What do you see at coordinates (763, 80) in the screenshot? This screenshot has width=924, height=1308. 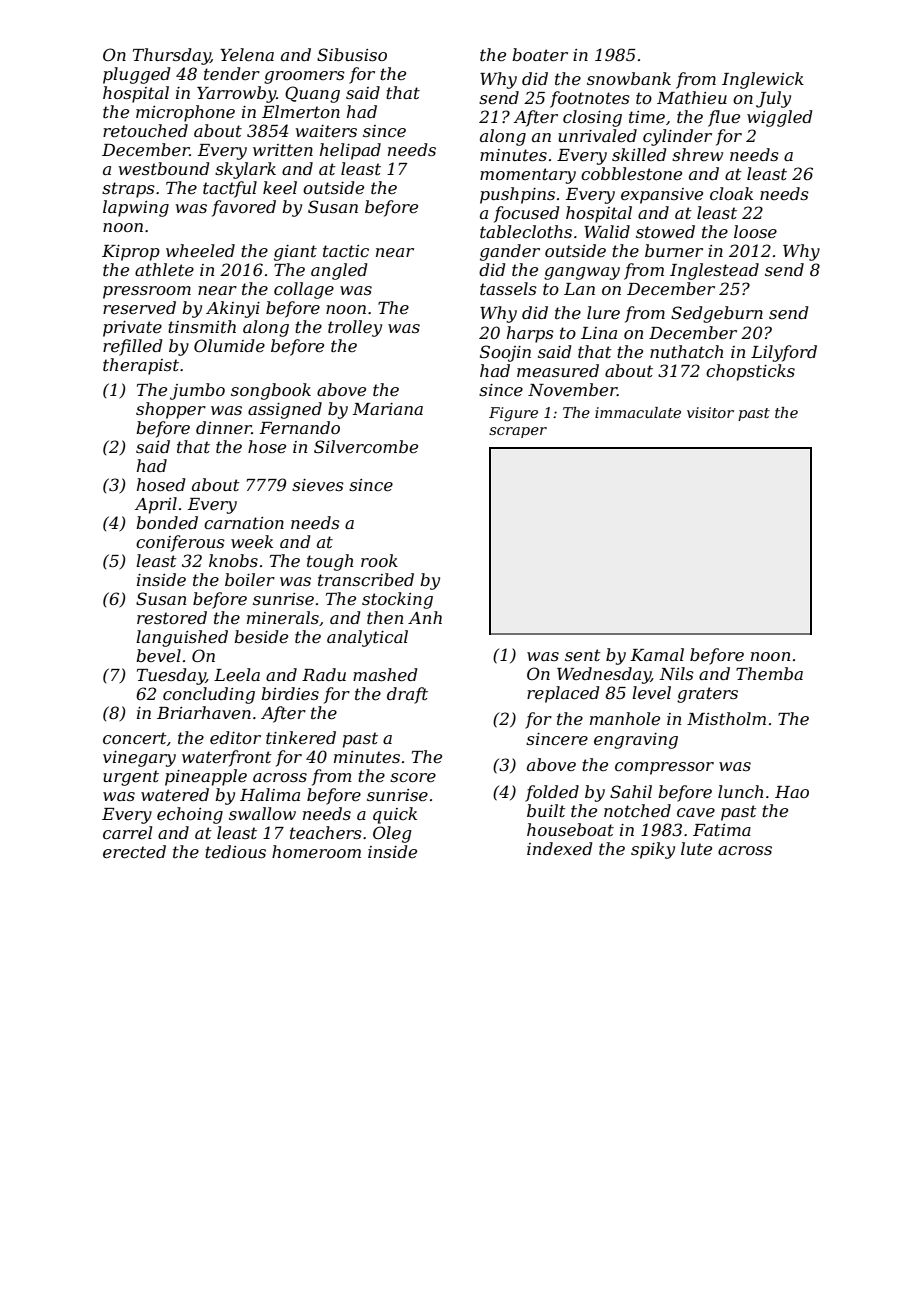 I see `Inglewick` at bounding box center [763, 80].
